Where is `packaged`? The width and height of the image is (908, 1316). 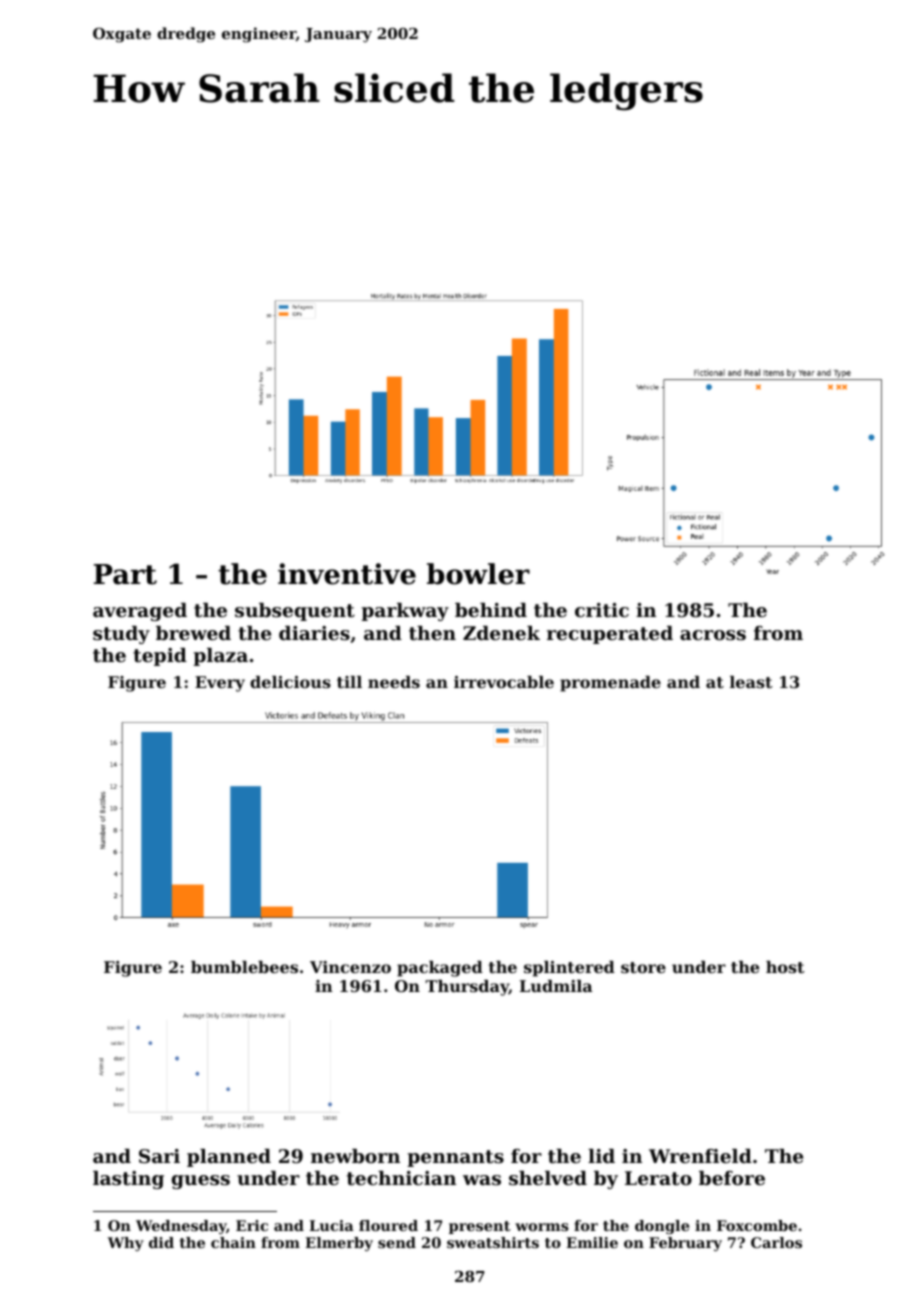 packaged is located at coordinates (440, 969).
